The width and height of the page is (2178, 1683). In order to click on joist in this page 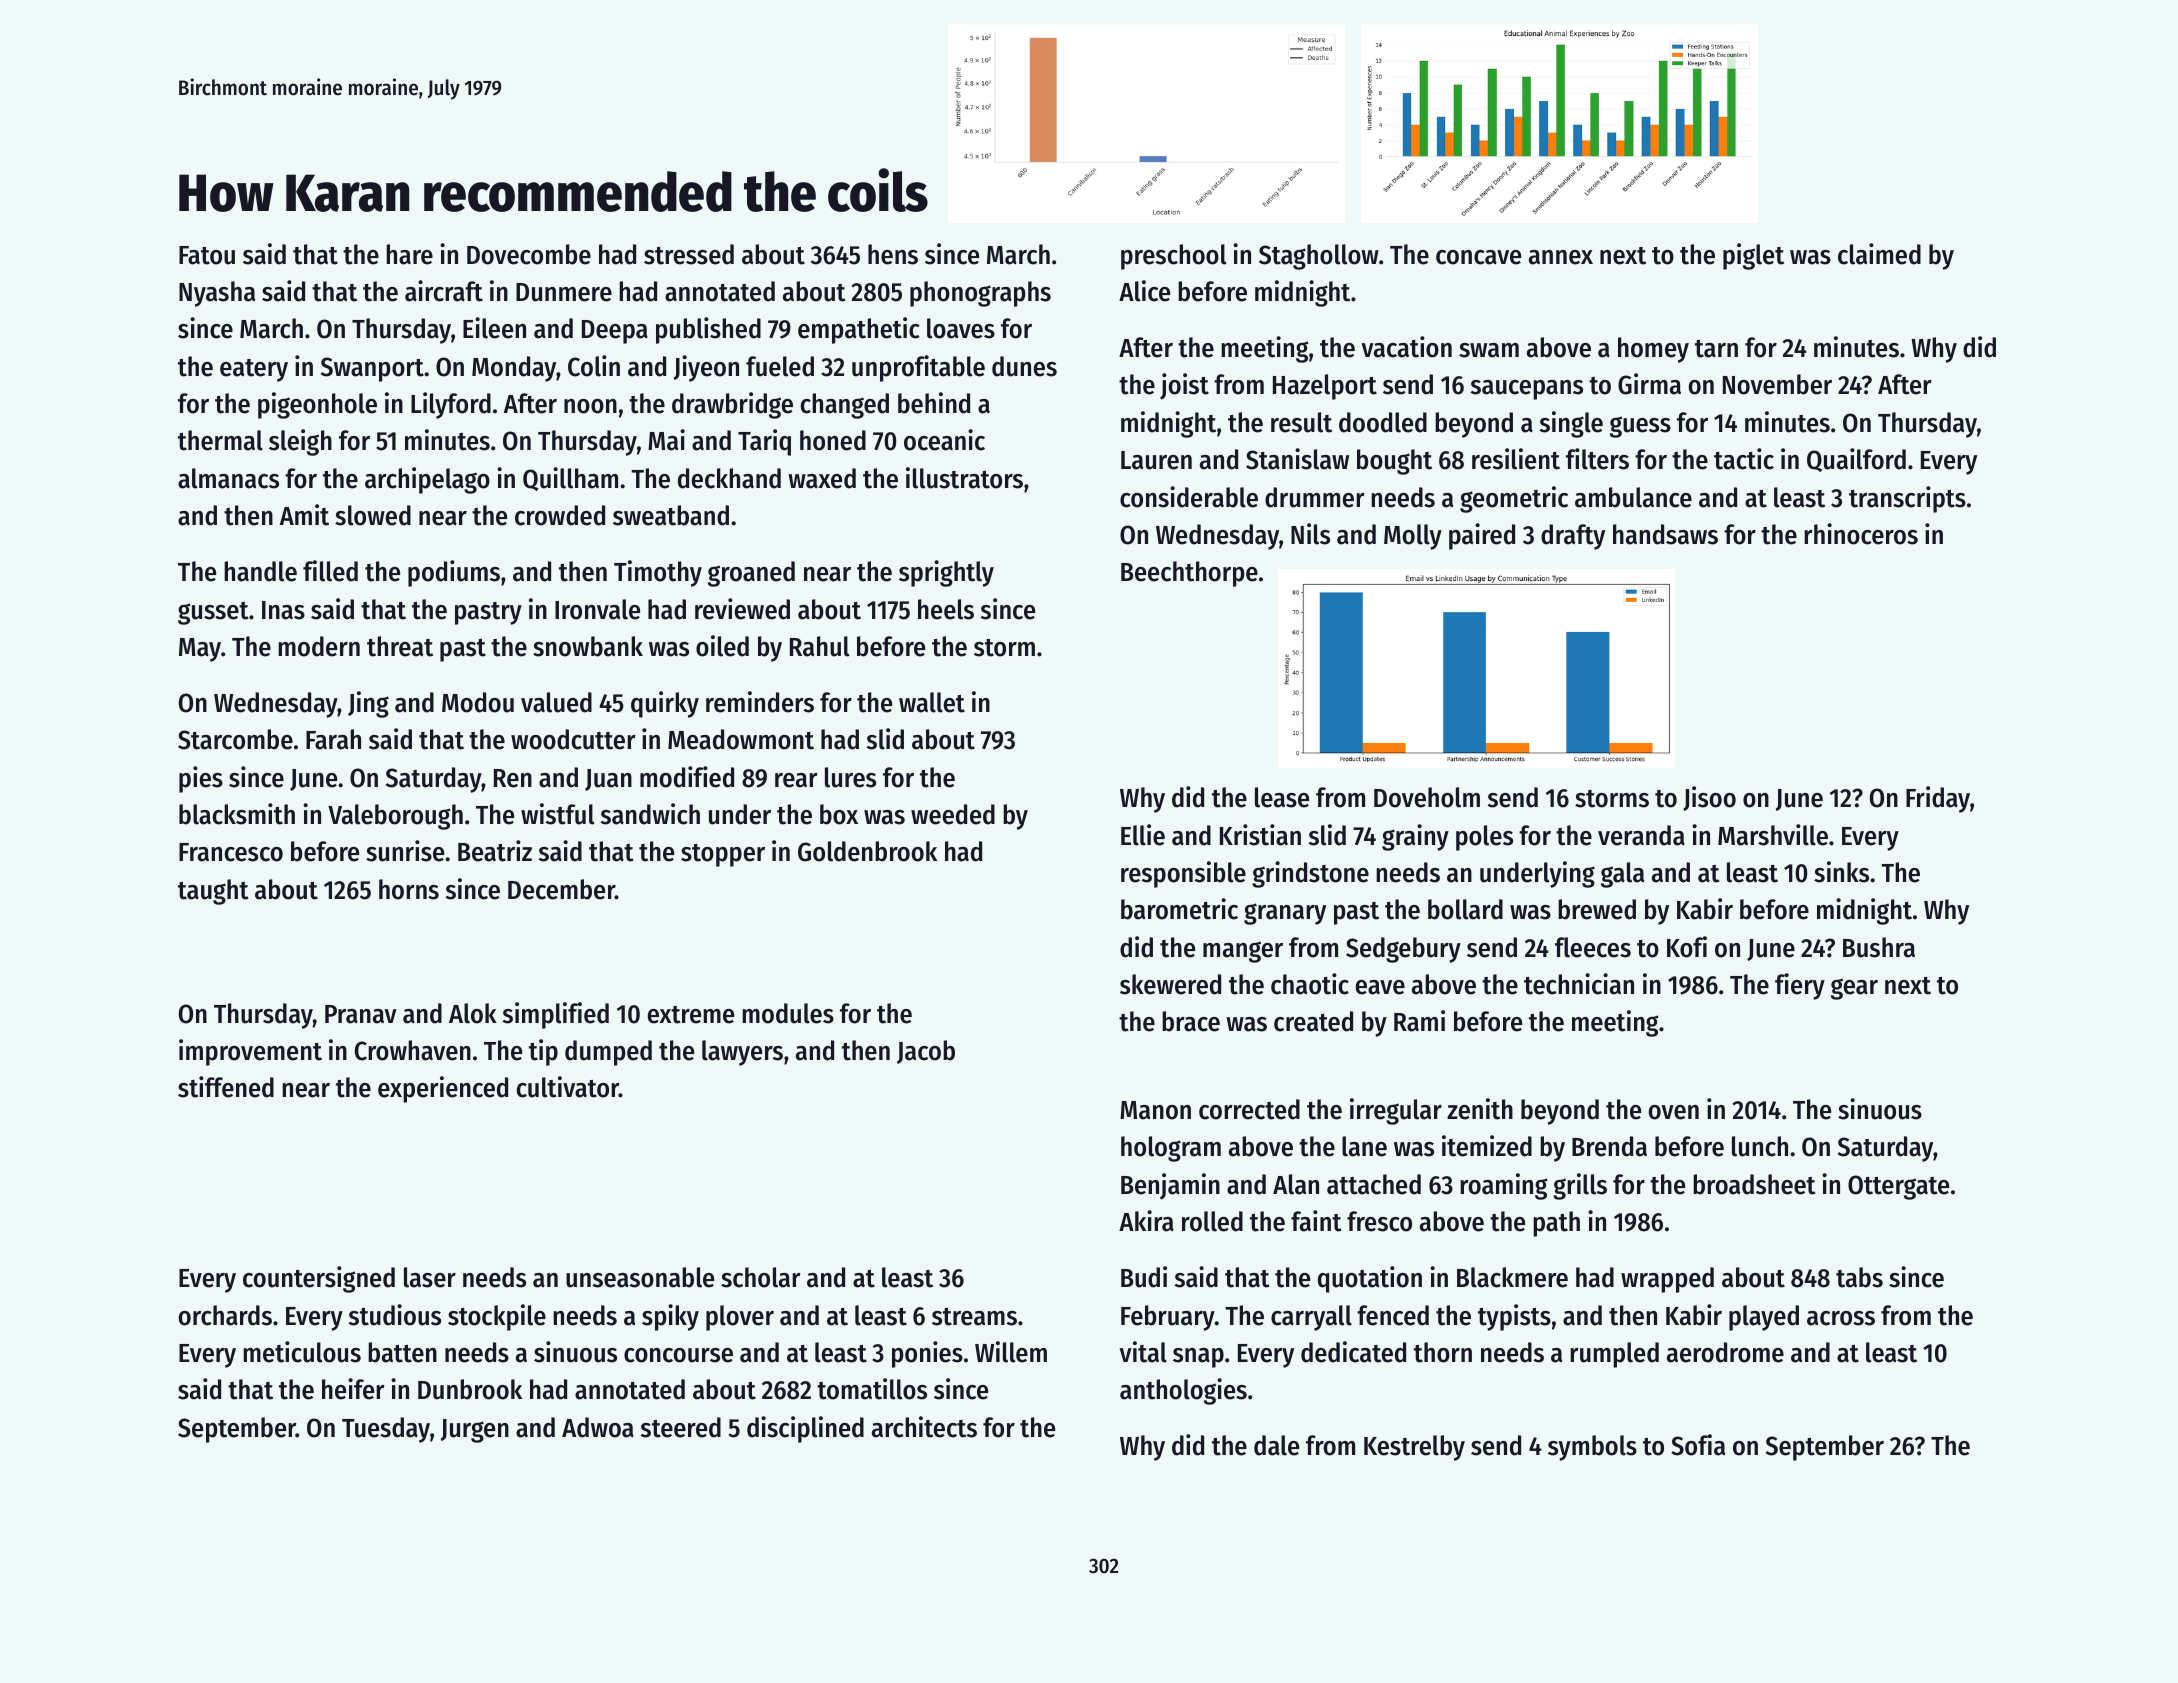, I will do `click(1184, 386)`.
